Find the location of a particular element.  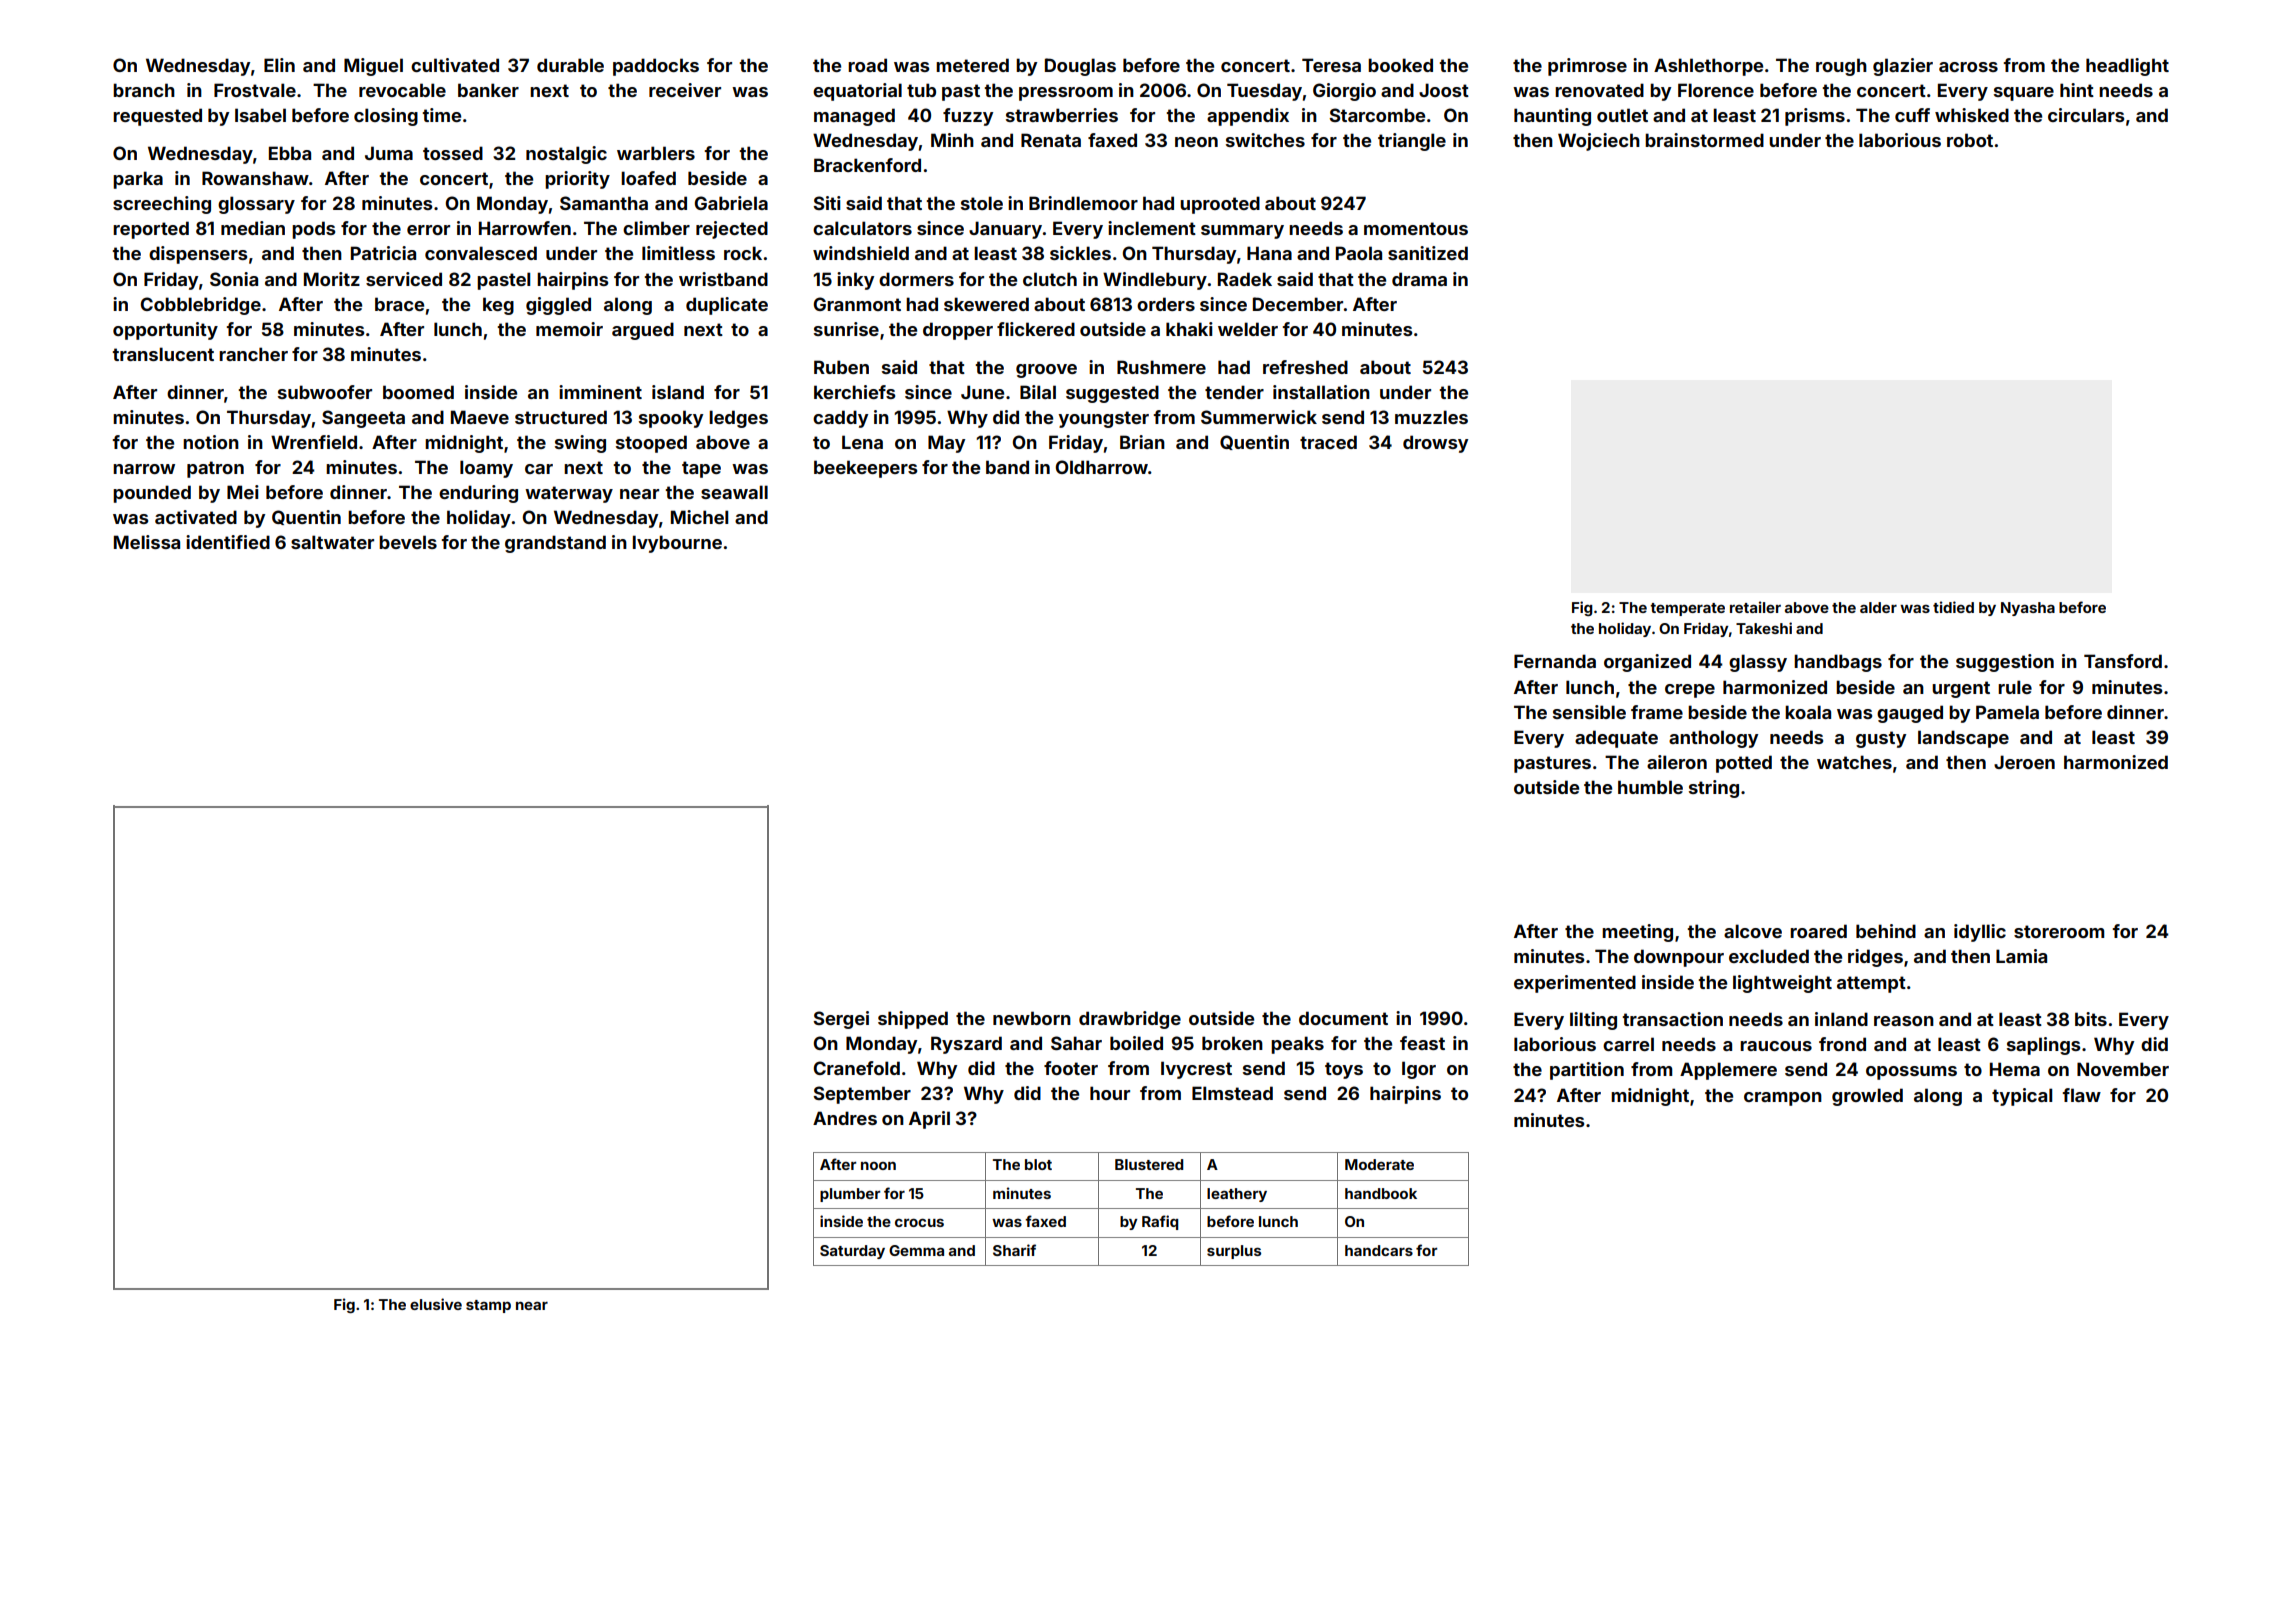

meeting is located at coordinates (1637, 933).
